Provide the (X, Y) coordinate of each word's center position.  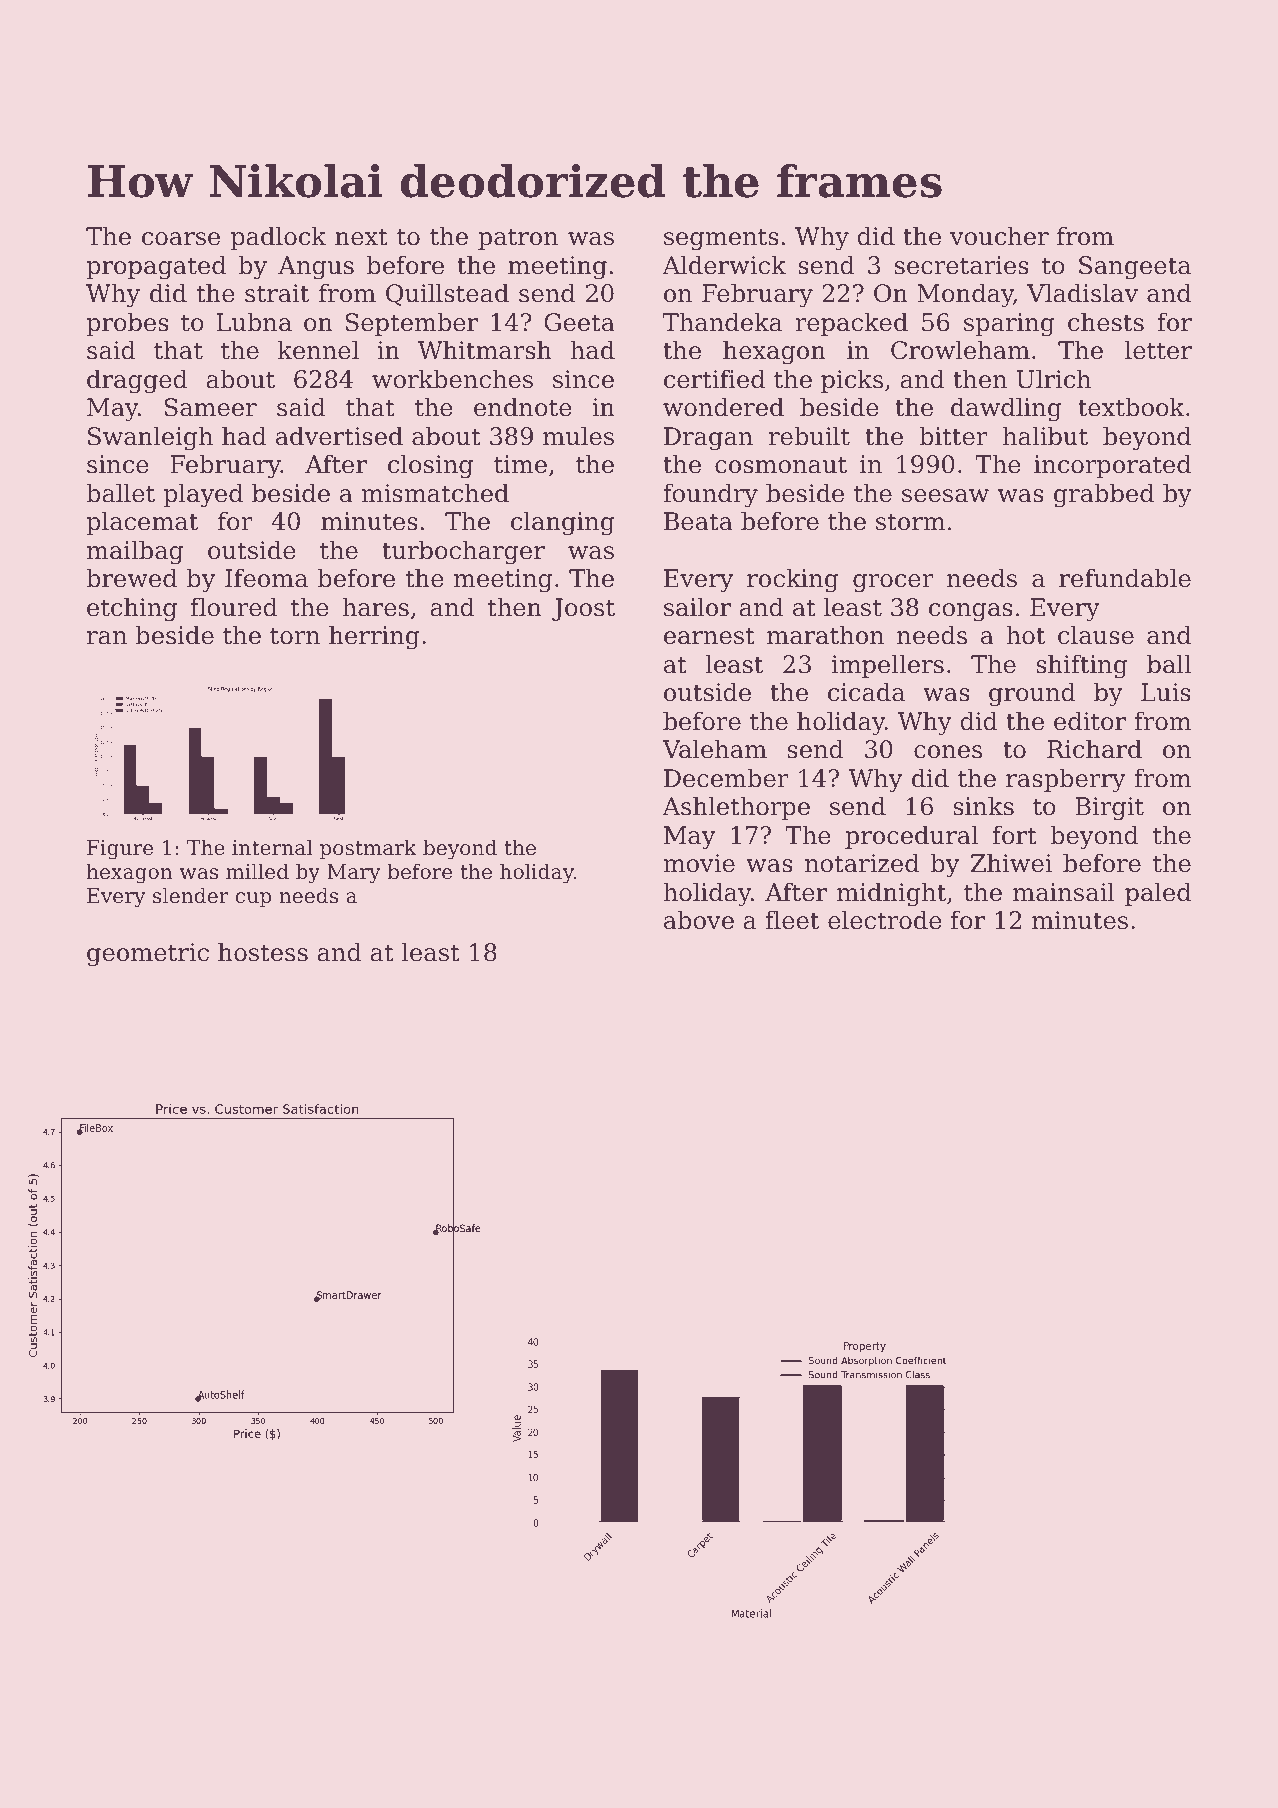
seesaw (945, 496)
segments (721, 239)
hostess (263, 952)
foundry (710, 495)
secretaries (962, 265)
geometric (148, 955)
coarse (181, 239)
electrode (885, 920)
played (203, 495)
